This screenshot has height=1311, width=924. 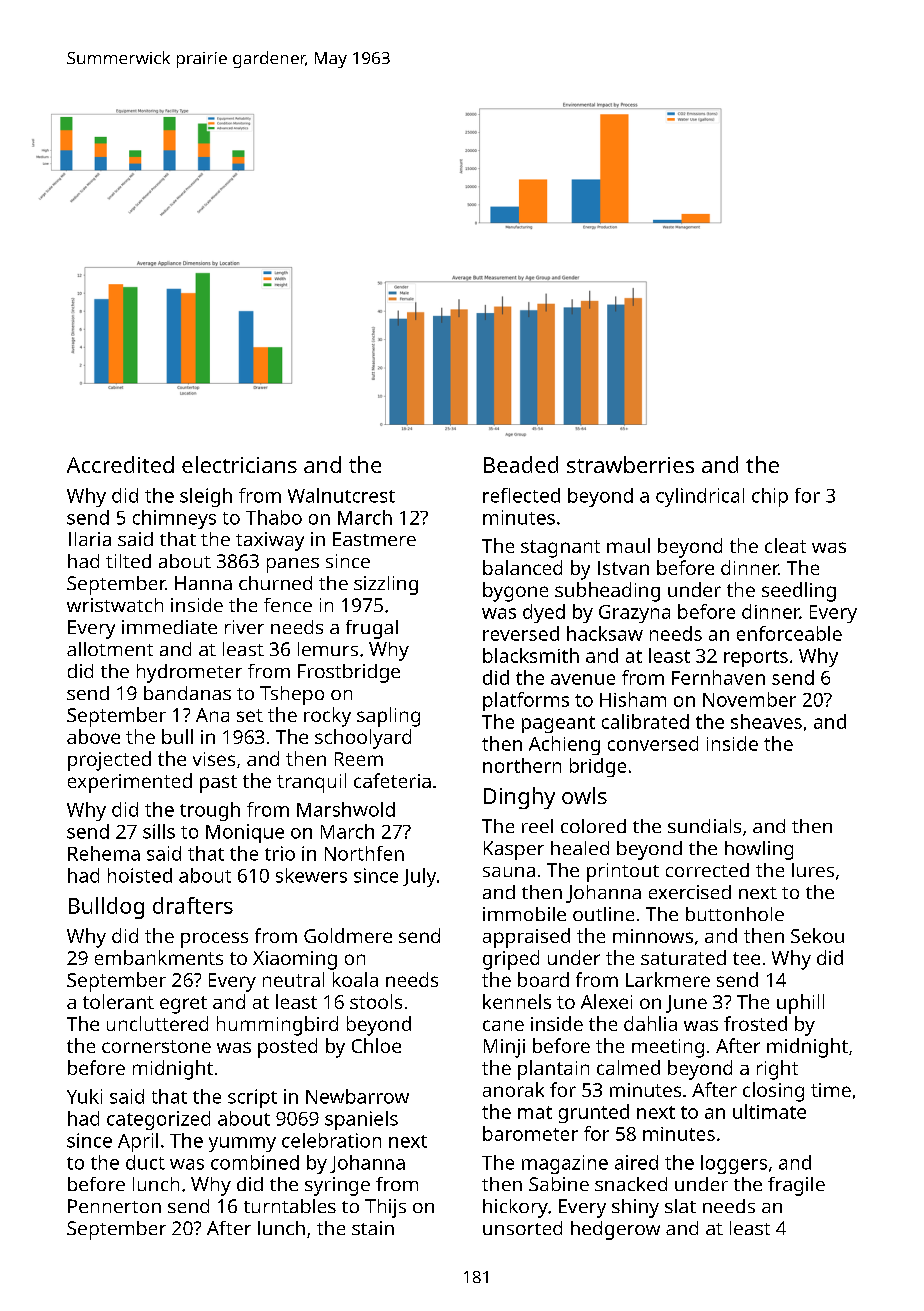 I want to click on sizzling, so click(x=386, y=585).
